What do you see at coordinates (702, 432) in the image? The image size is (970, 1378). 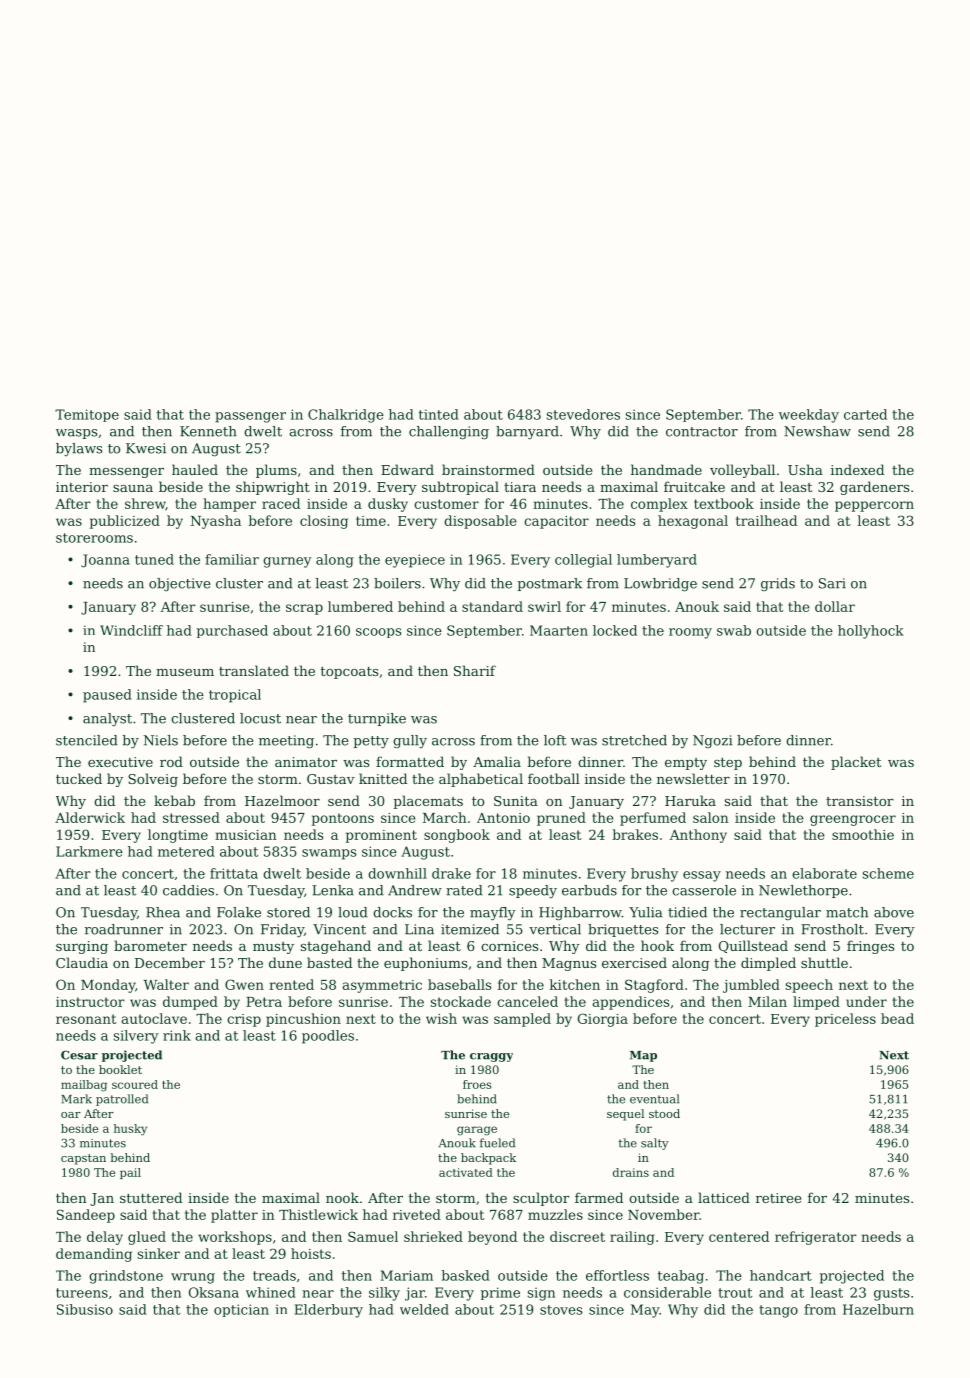 I see `contractor` at bounding box center [702, 432].
